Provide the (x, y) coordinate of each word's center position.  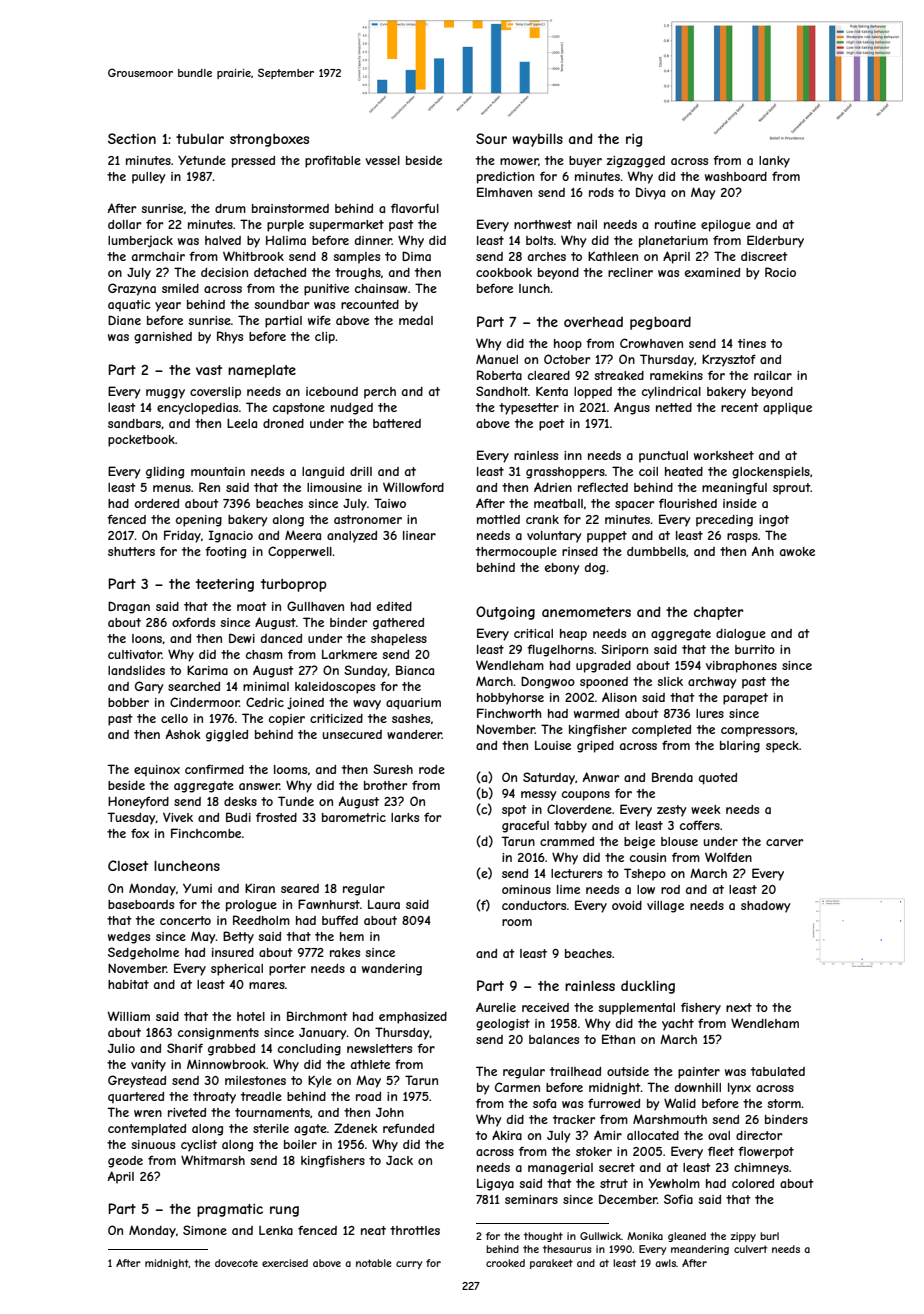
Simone (205, 1230)
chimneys (761, 1169)
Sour (491, 138)
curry (409, 1265)
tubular (200, 139)
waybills (537, 140)
